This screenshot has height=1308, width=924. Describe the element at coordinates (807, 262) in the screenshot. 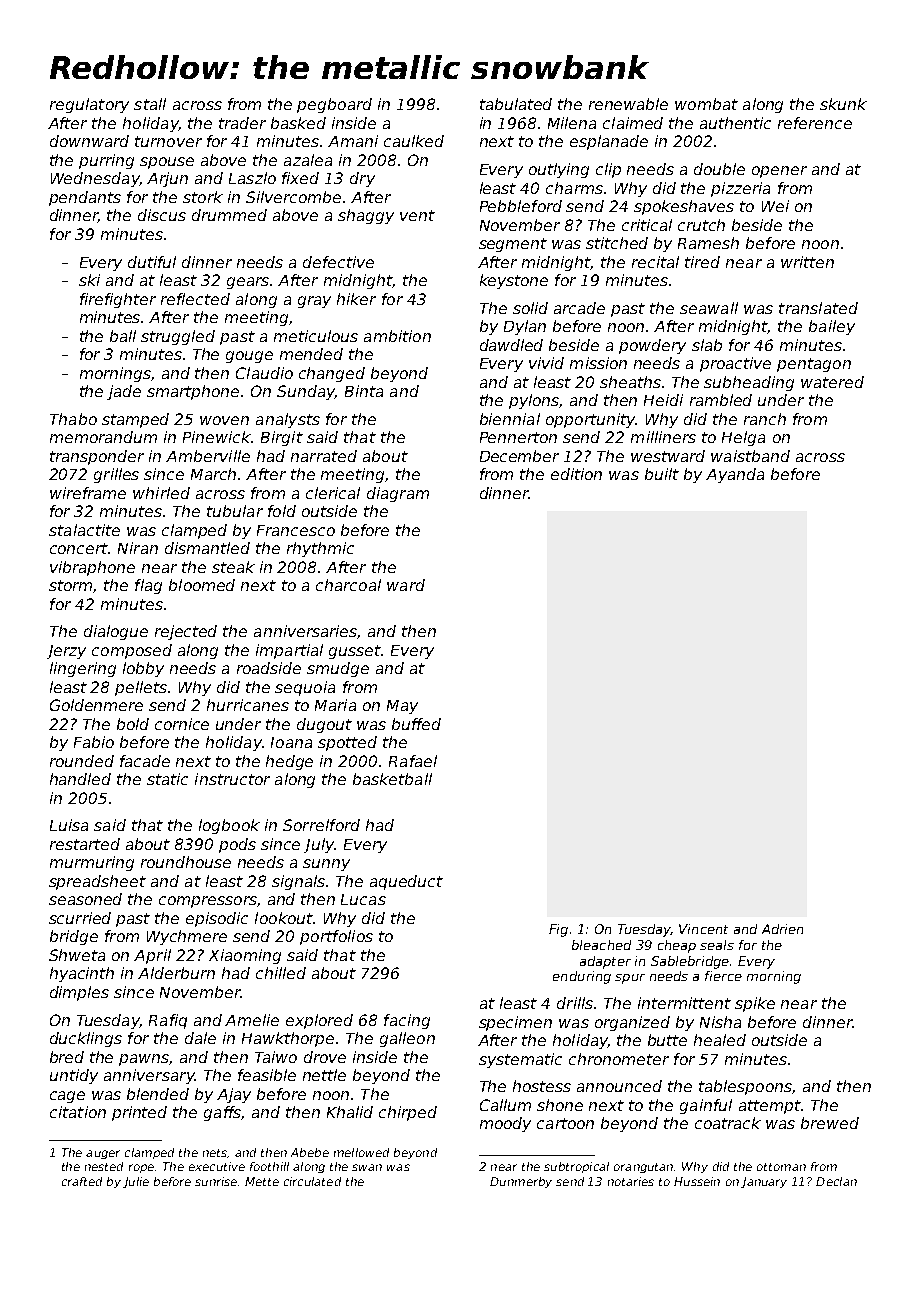

I see `written` at that location.
